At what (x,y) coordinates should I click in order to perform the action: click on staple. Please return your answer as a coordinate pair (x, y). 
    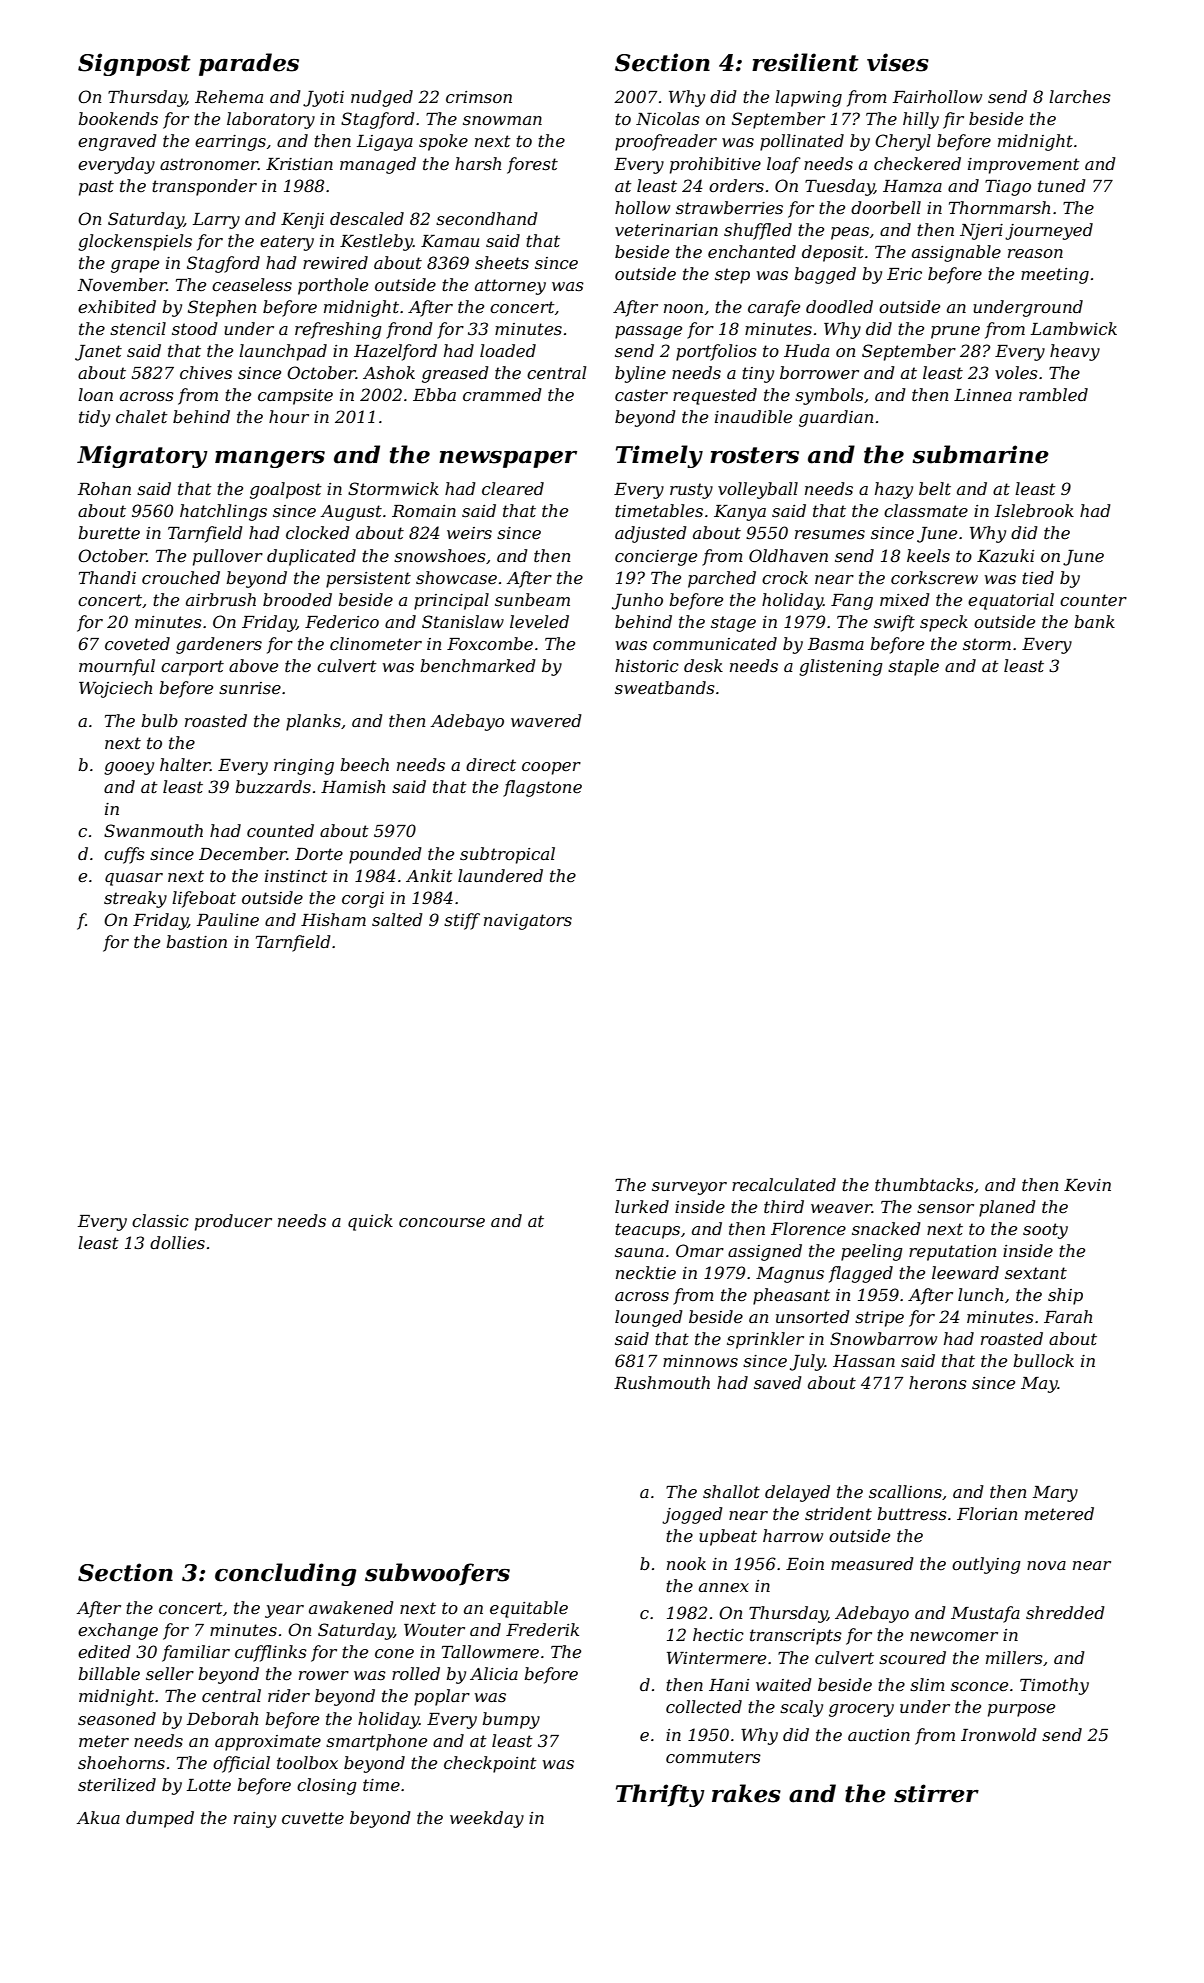
    Looking at the image, I should click on (913, 667).
